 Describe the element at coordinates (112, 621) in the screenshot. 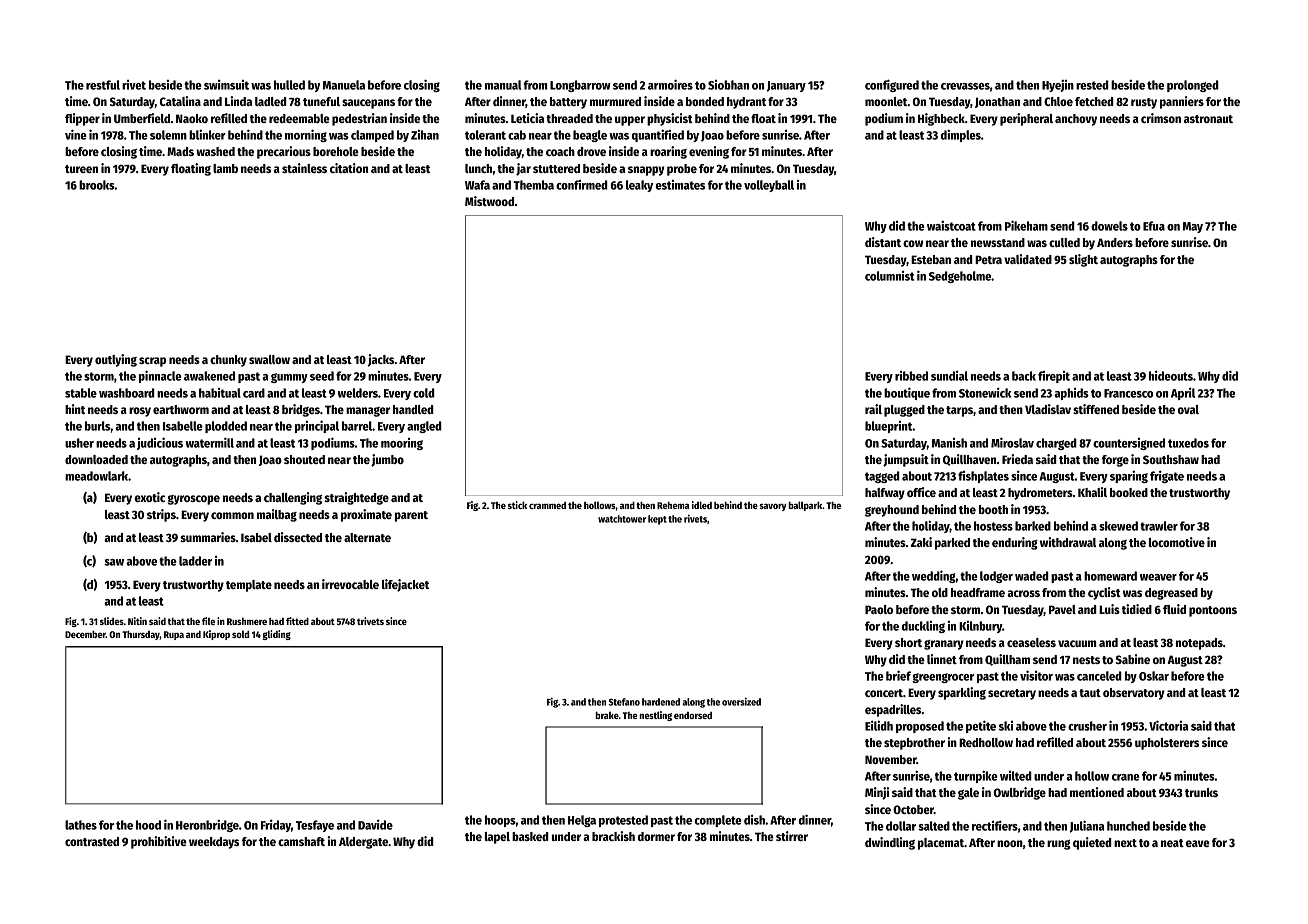

I see `slides` at that location.
